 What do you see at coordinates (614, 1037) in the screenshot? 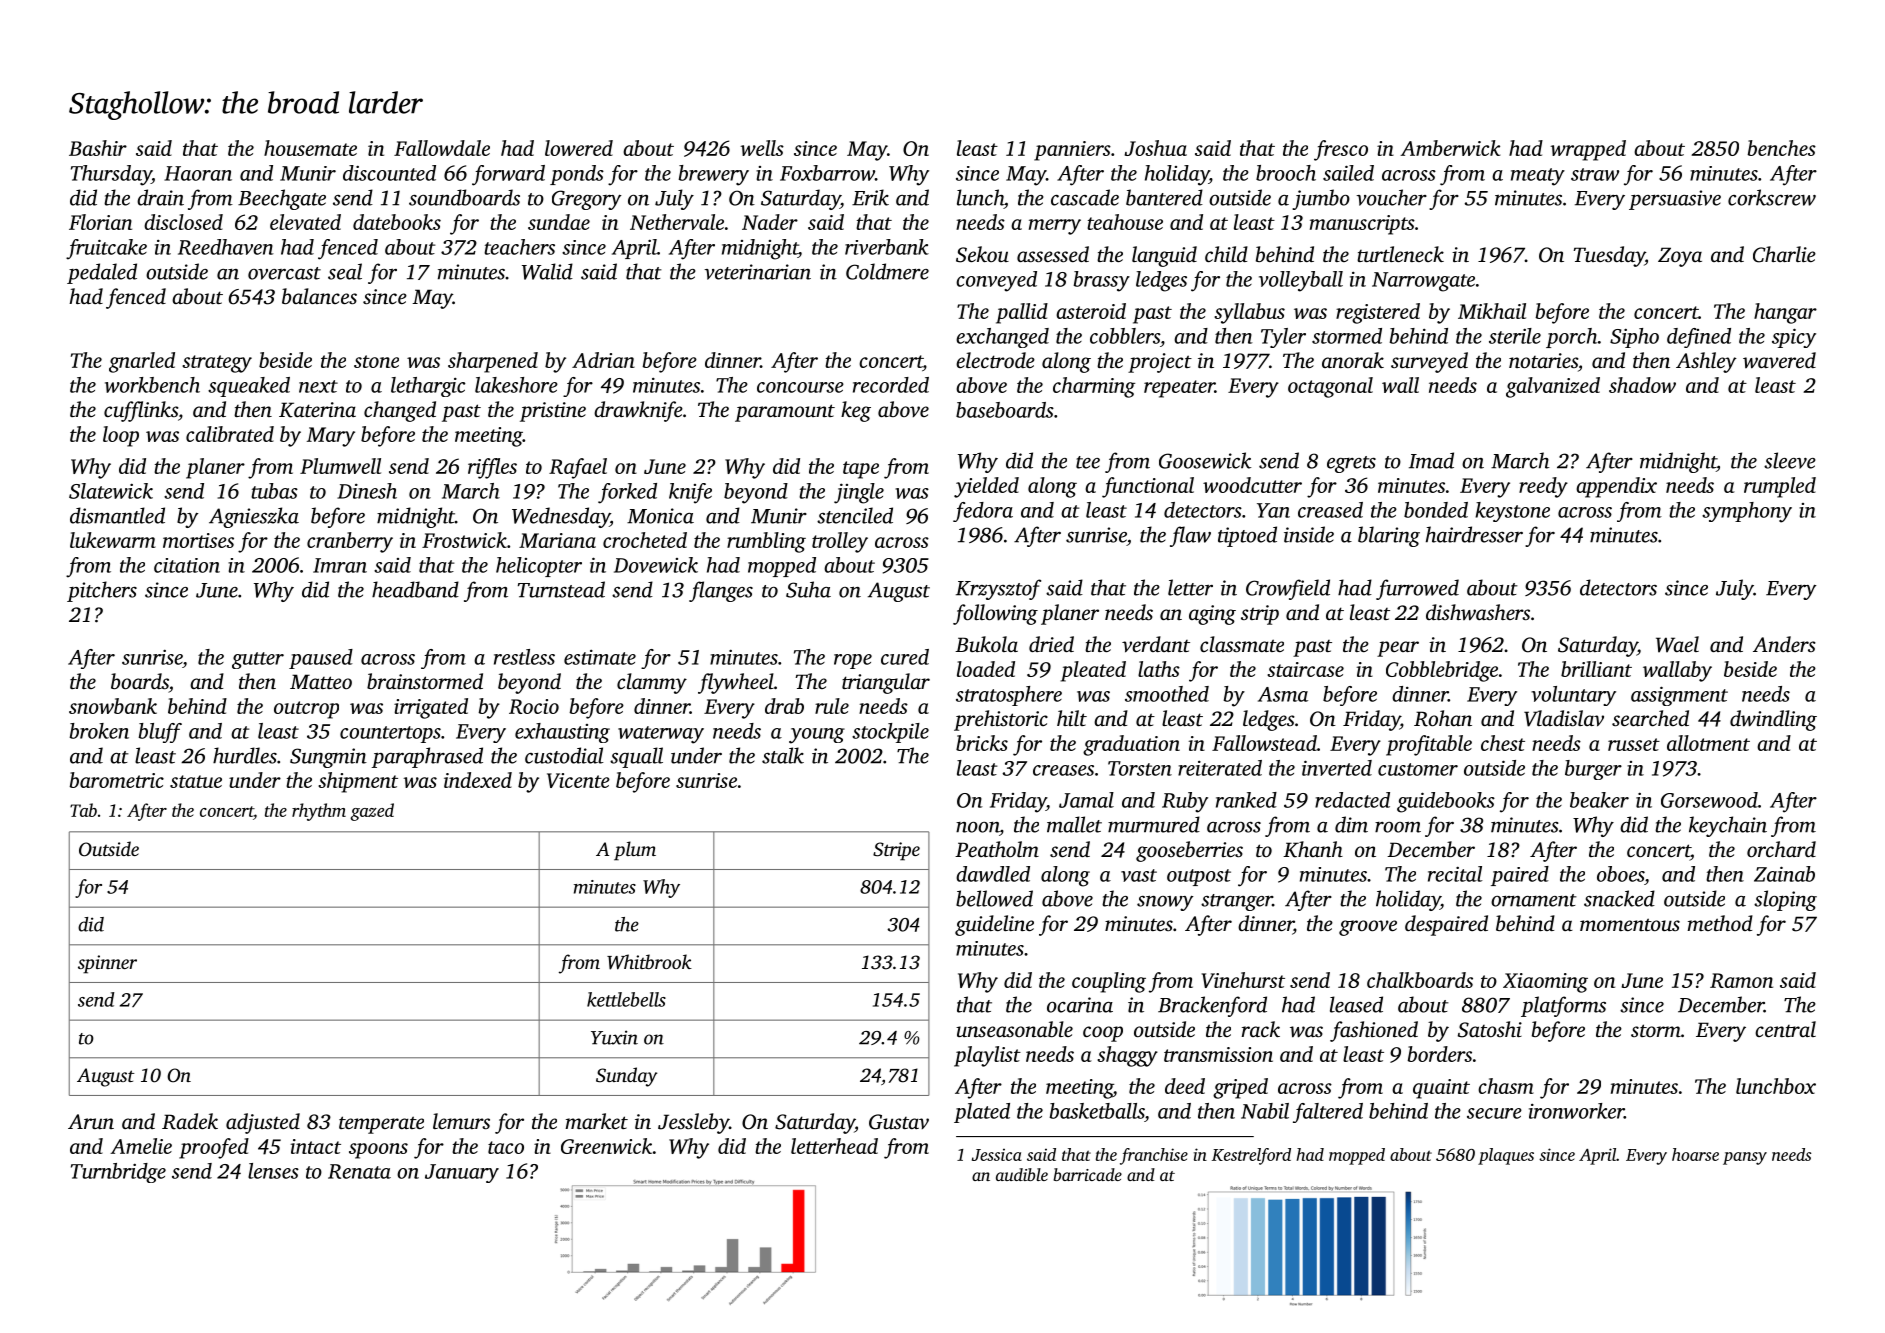
I see `Yuxin` at bounding box center [614, 1037].
